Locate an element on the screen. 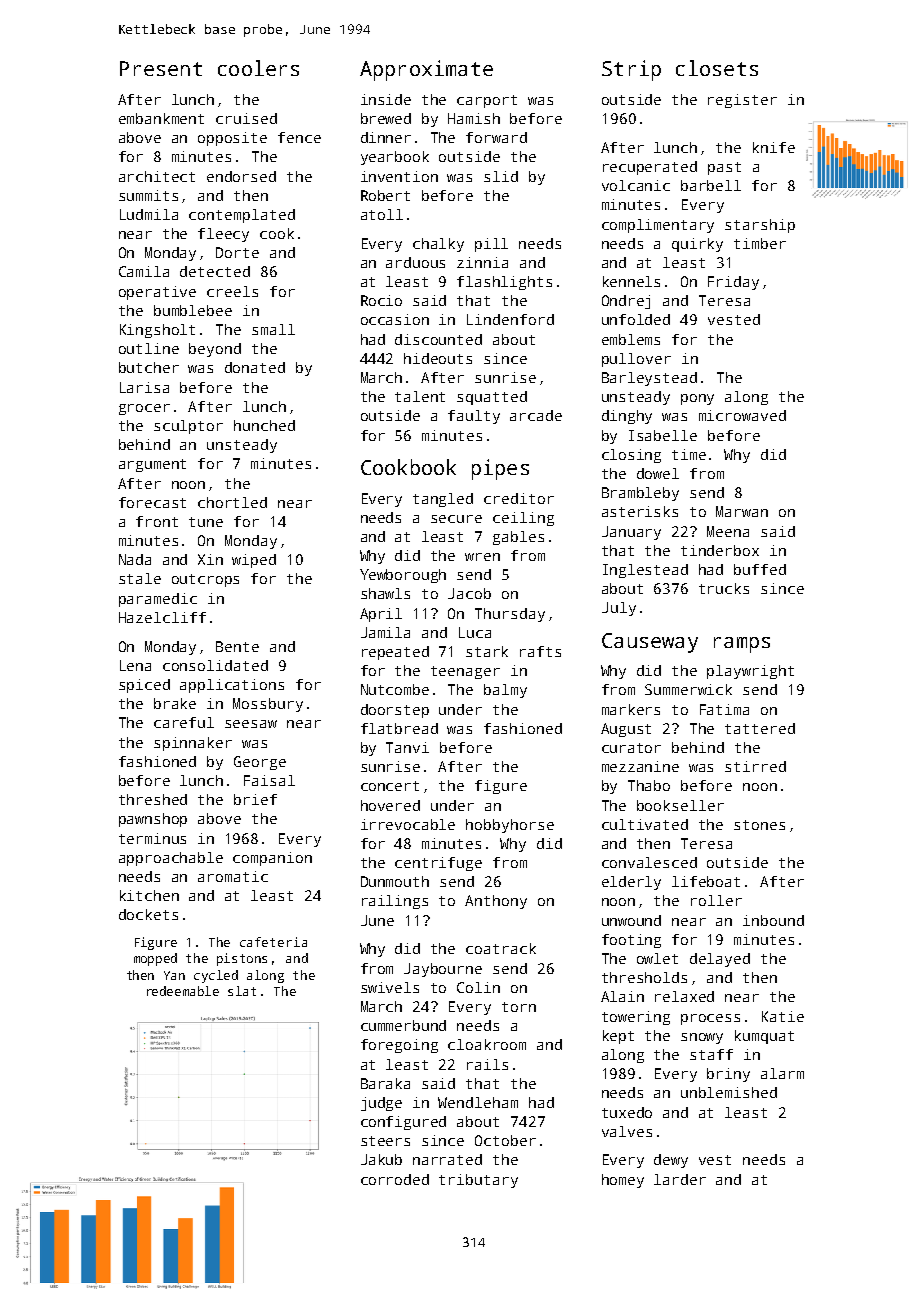 Image resolution: width=924 pixels, height=1308 pixels. fence is located at coordinates (299, 137).
